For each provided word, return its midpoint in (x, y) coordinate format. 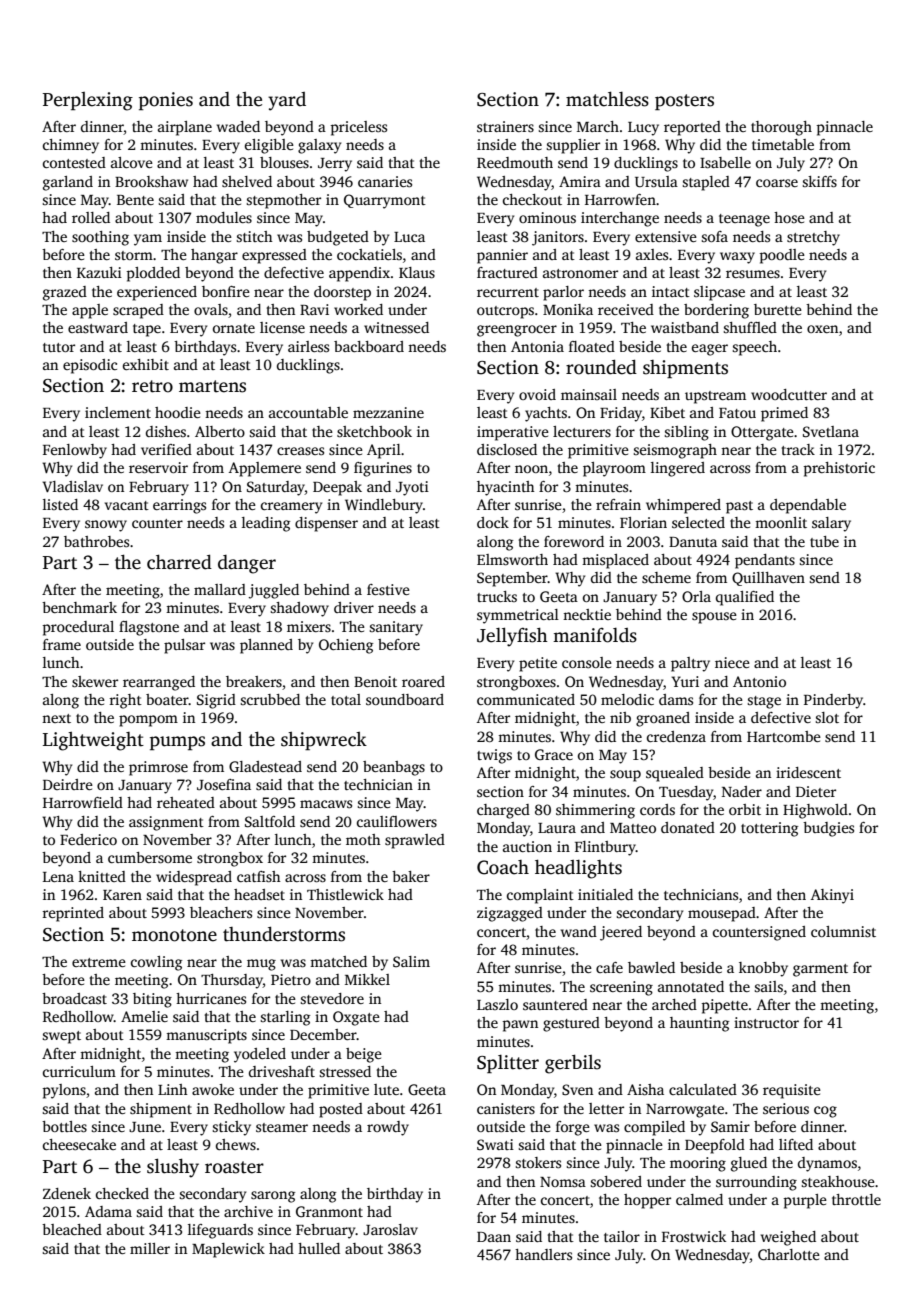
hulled (319, 1248)
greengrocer (517, 331)
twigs (494, 756)
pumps (177, 743)
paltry (690, 664)
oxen (822, 329)
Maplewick (228, 1250)
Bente (135, 200)
